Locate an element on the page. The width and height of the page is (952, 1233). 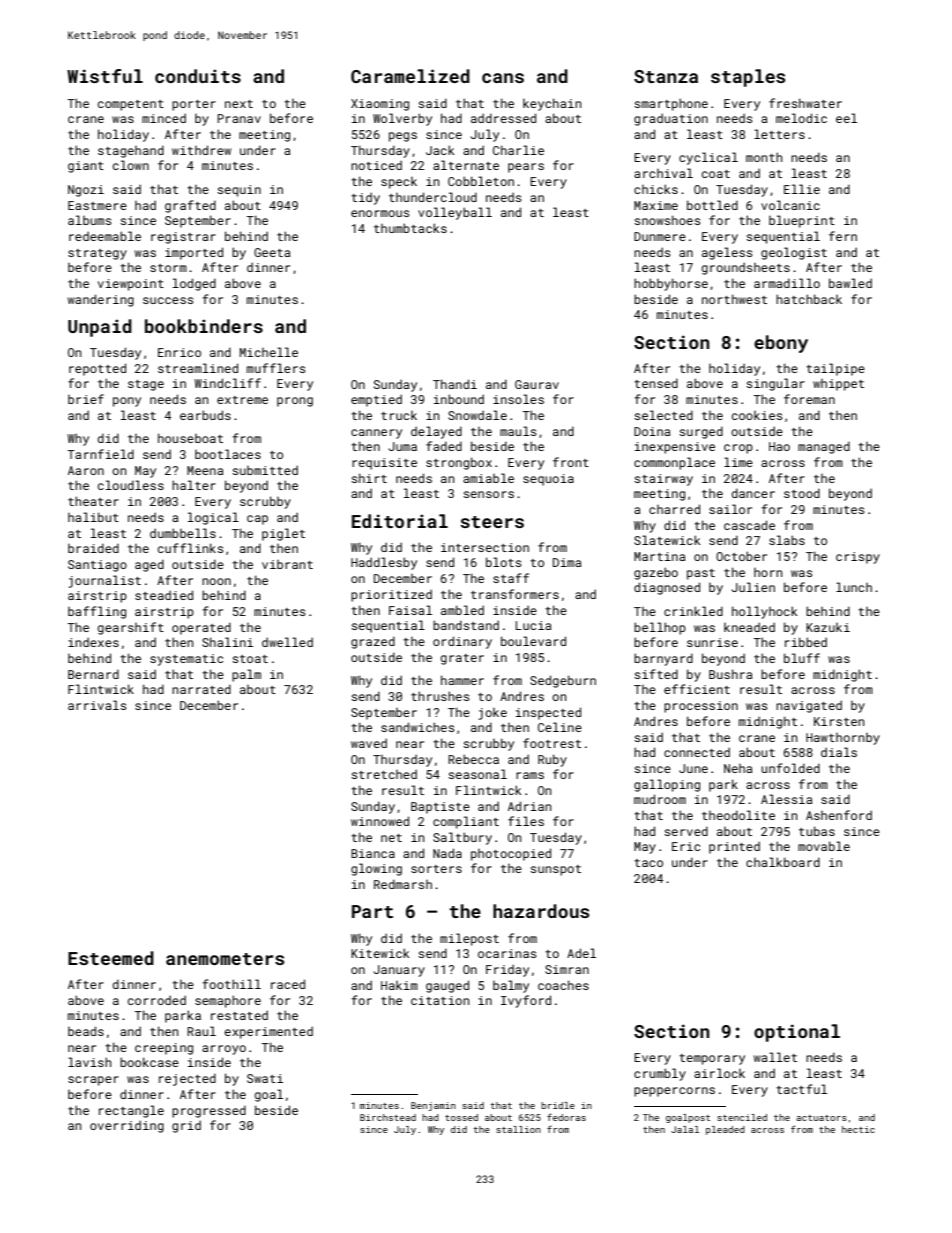
narrated is located at coordinates (201, 689).
